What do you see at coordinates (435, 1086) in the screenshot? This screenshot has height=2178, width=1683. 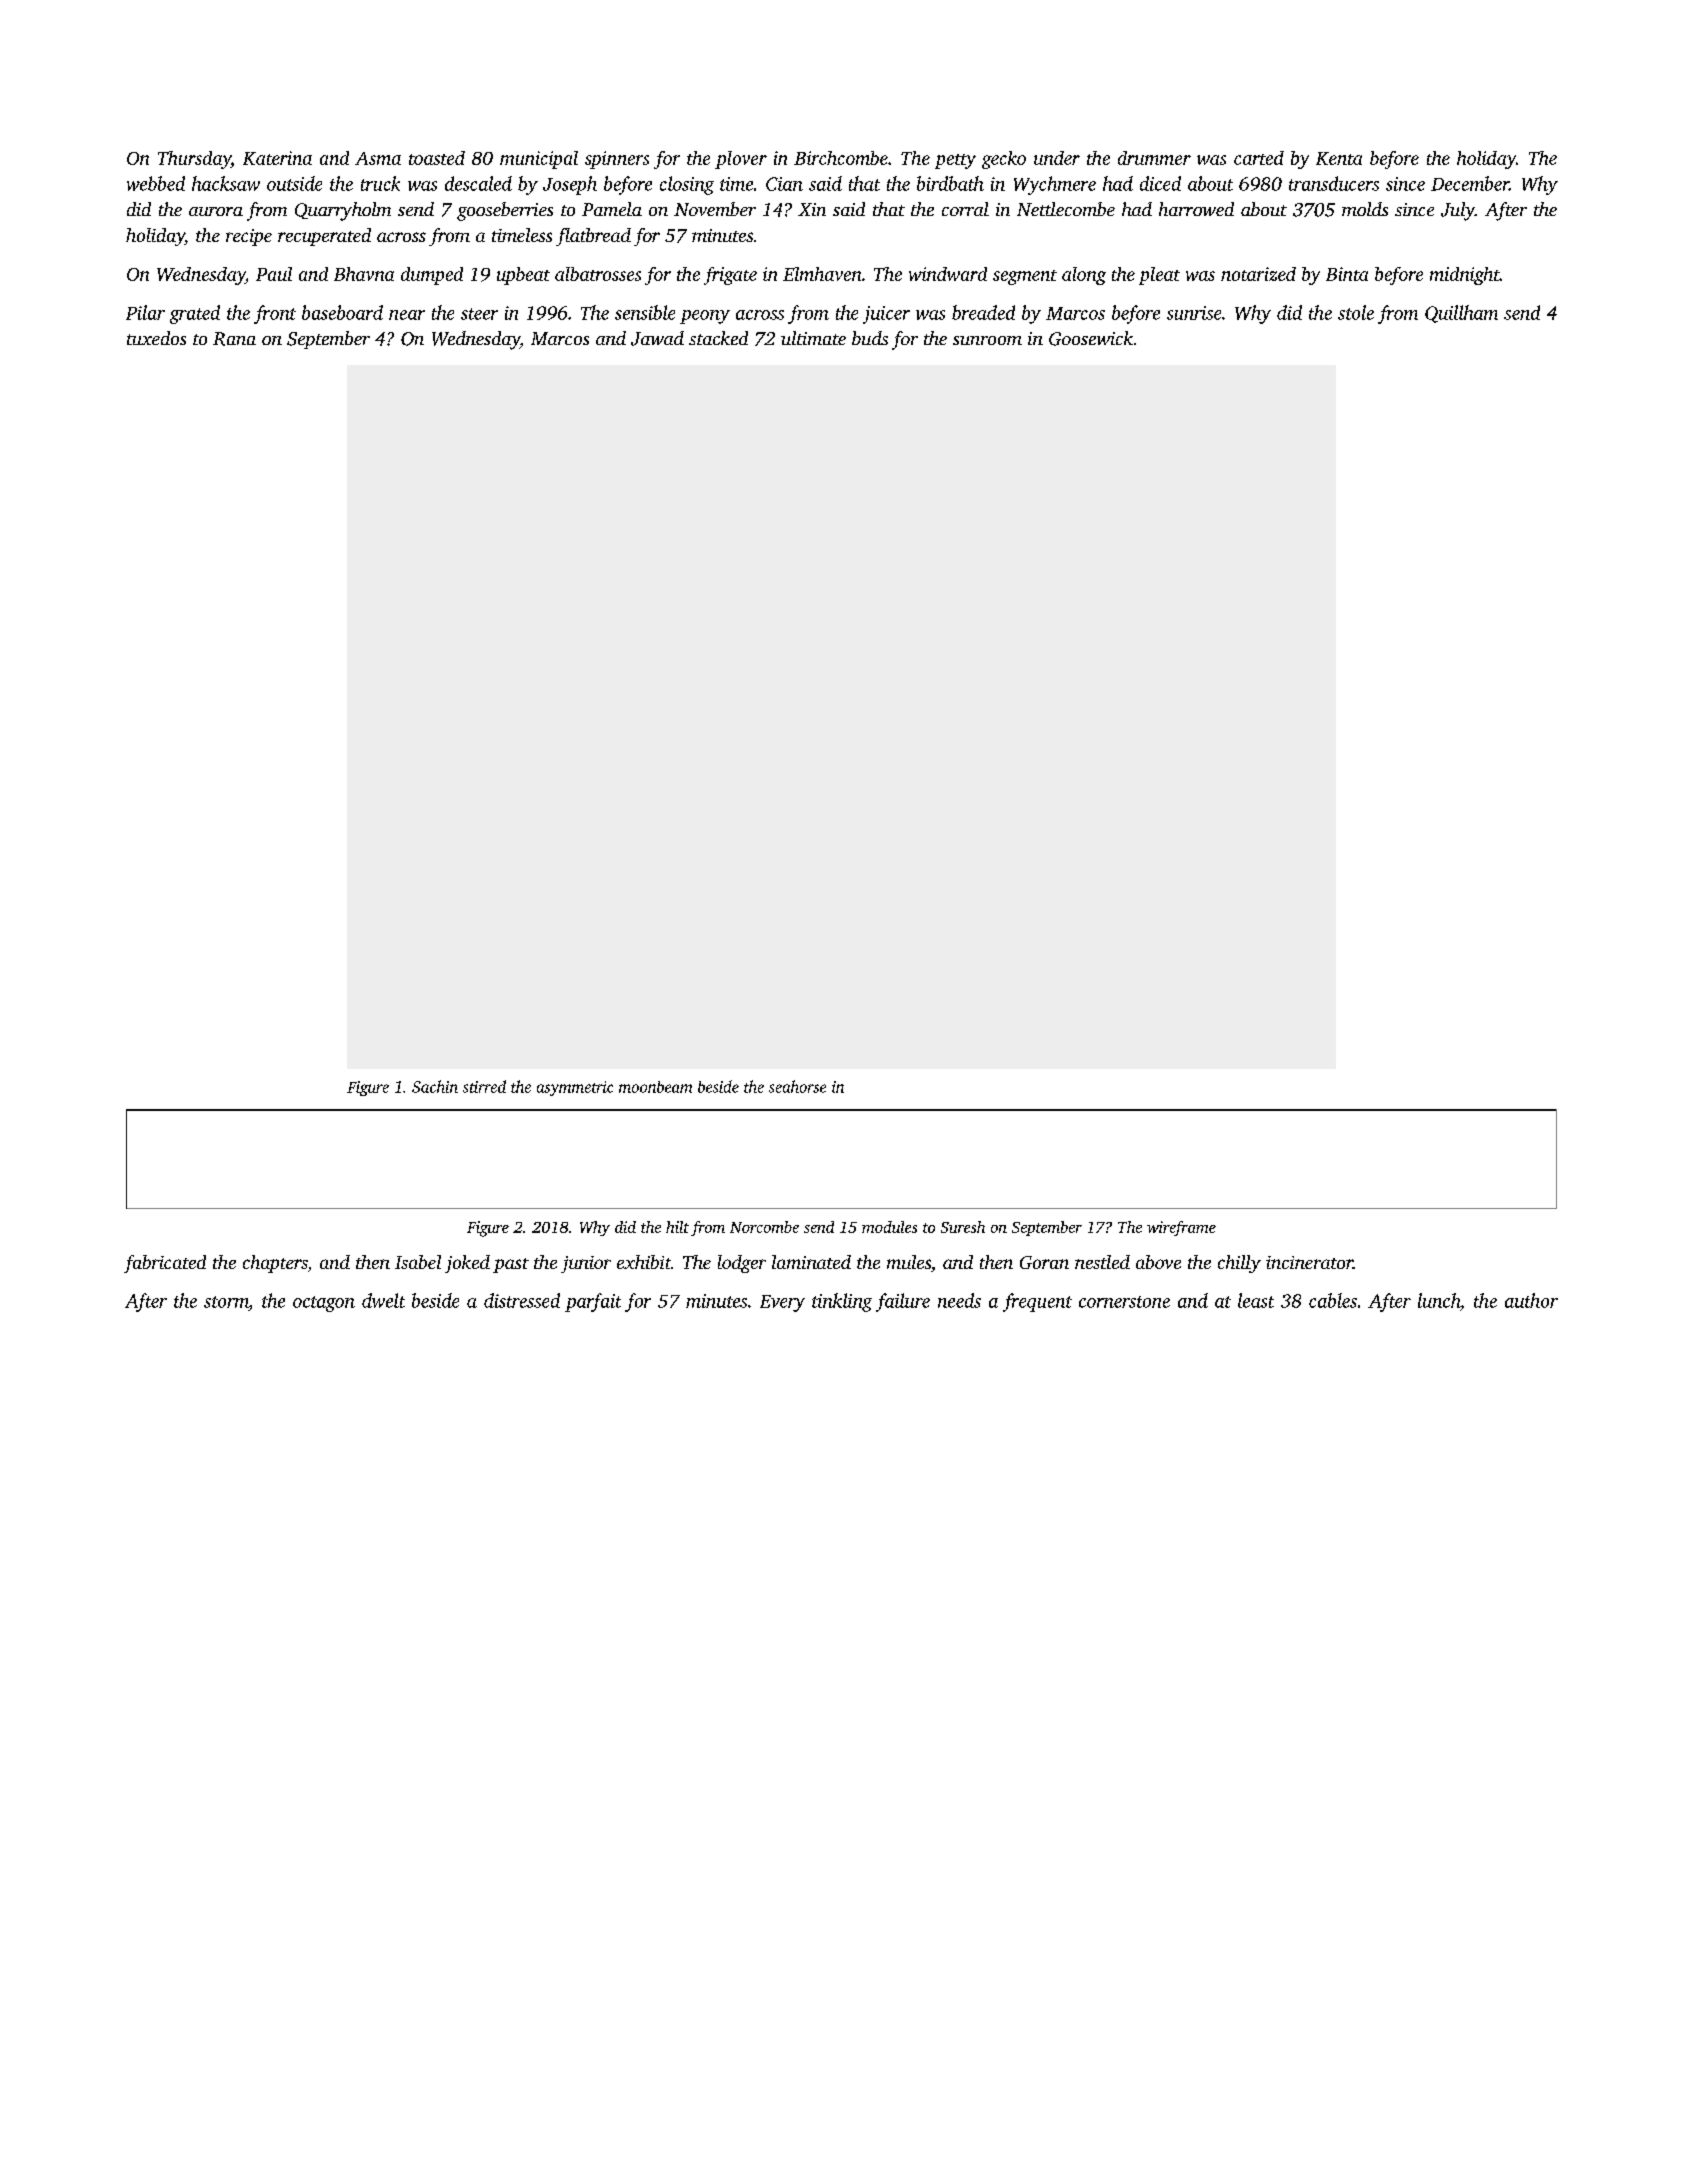 I see `Sachin` at bounding box center [435, 1086].
